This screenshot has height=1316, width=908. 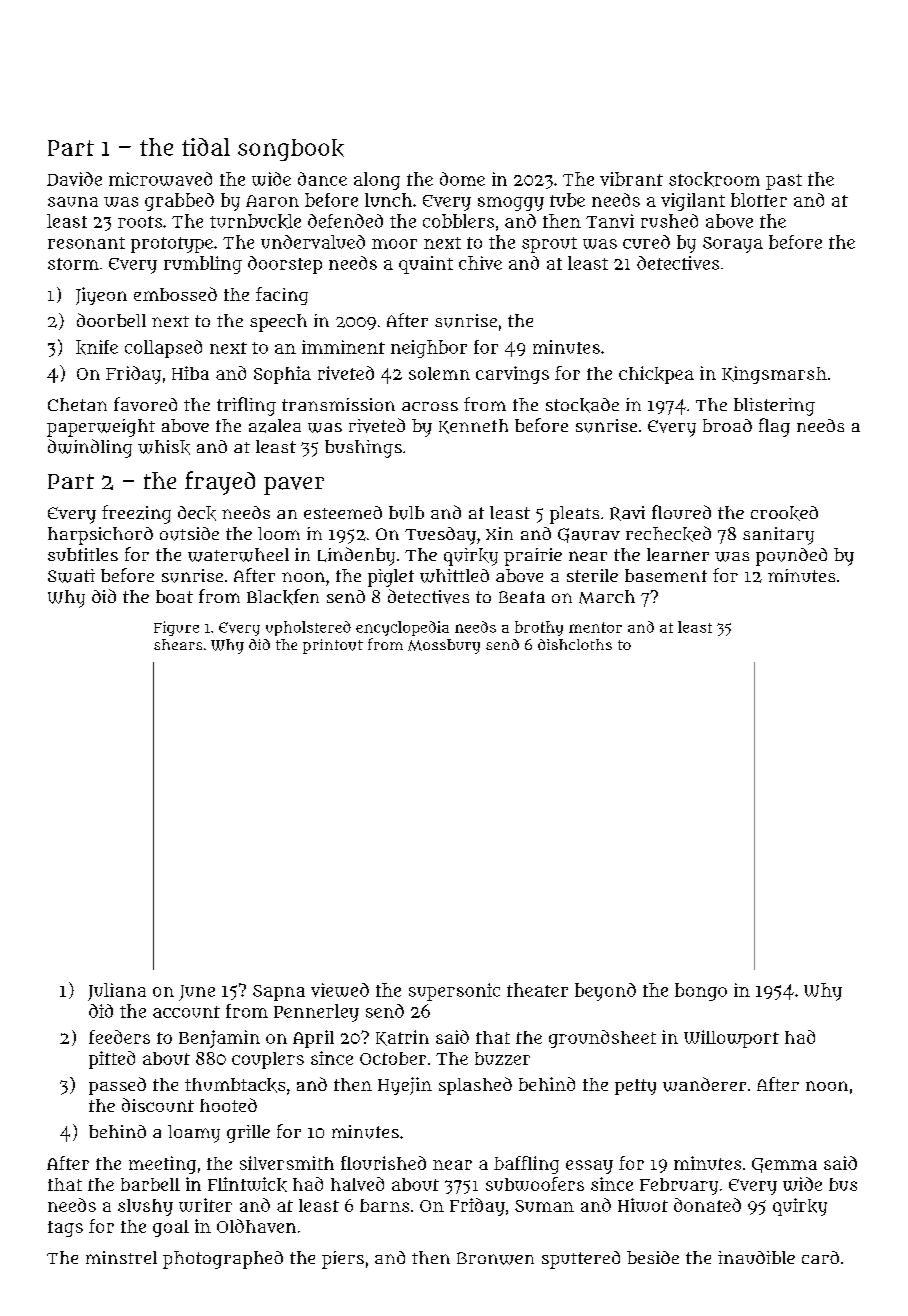 What do you see at coordinates (223, 1260) in the screenshot?
I see `photographed` at bounding box center [223, 1260].
